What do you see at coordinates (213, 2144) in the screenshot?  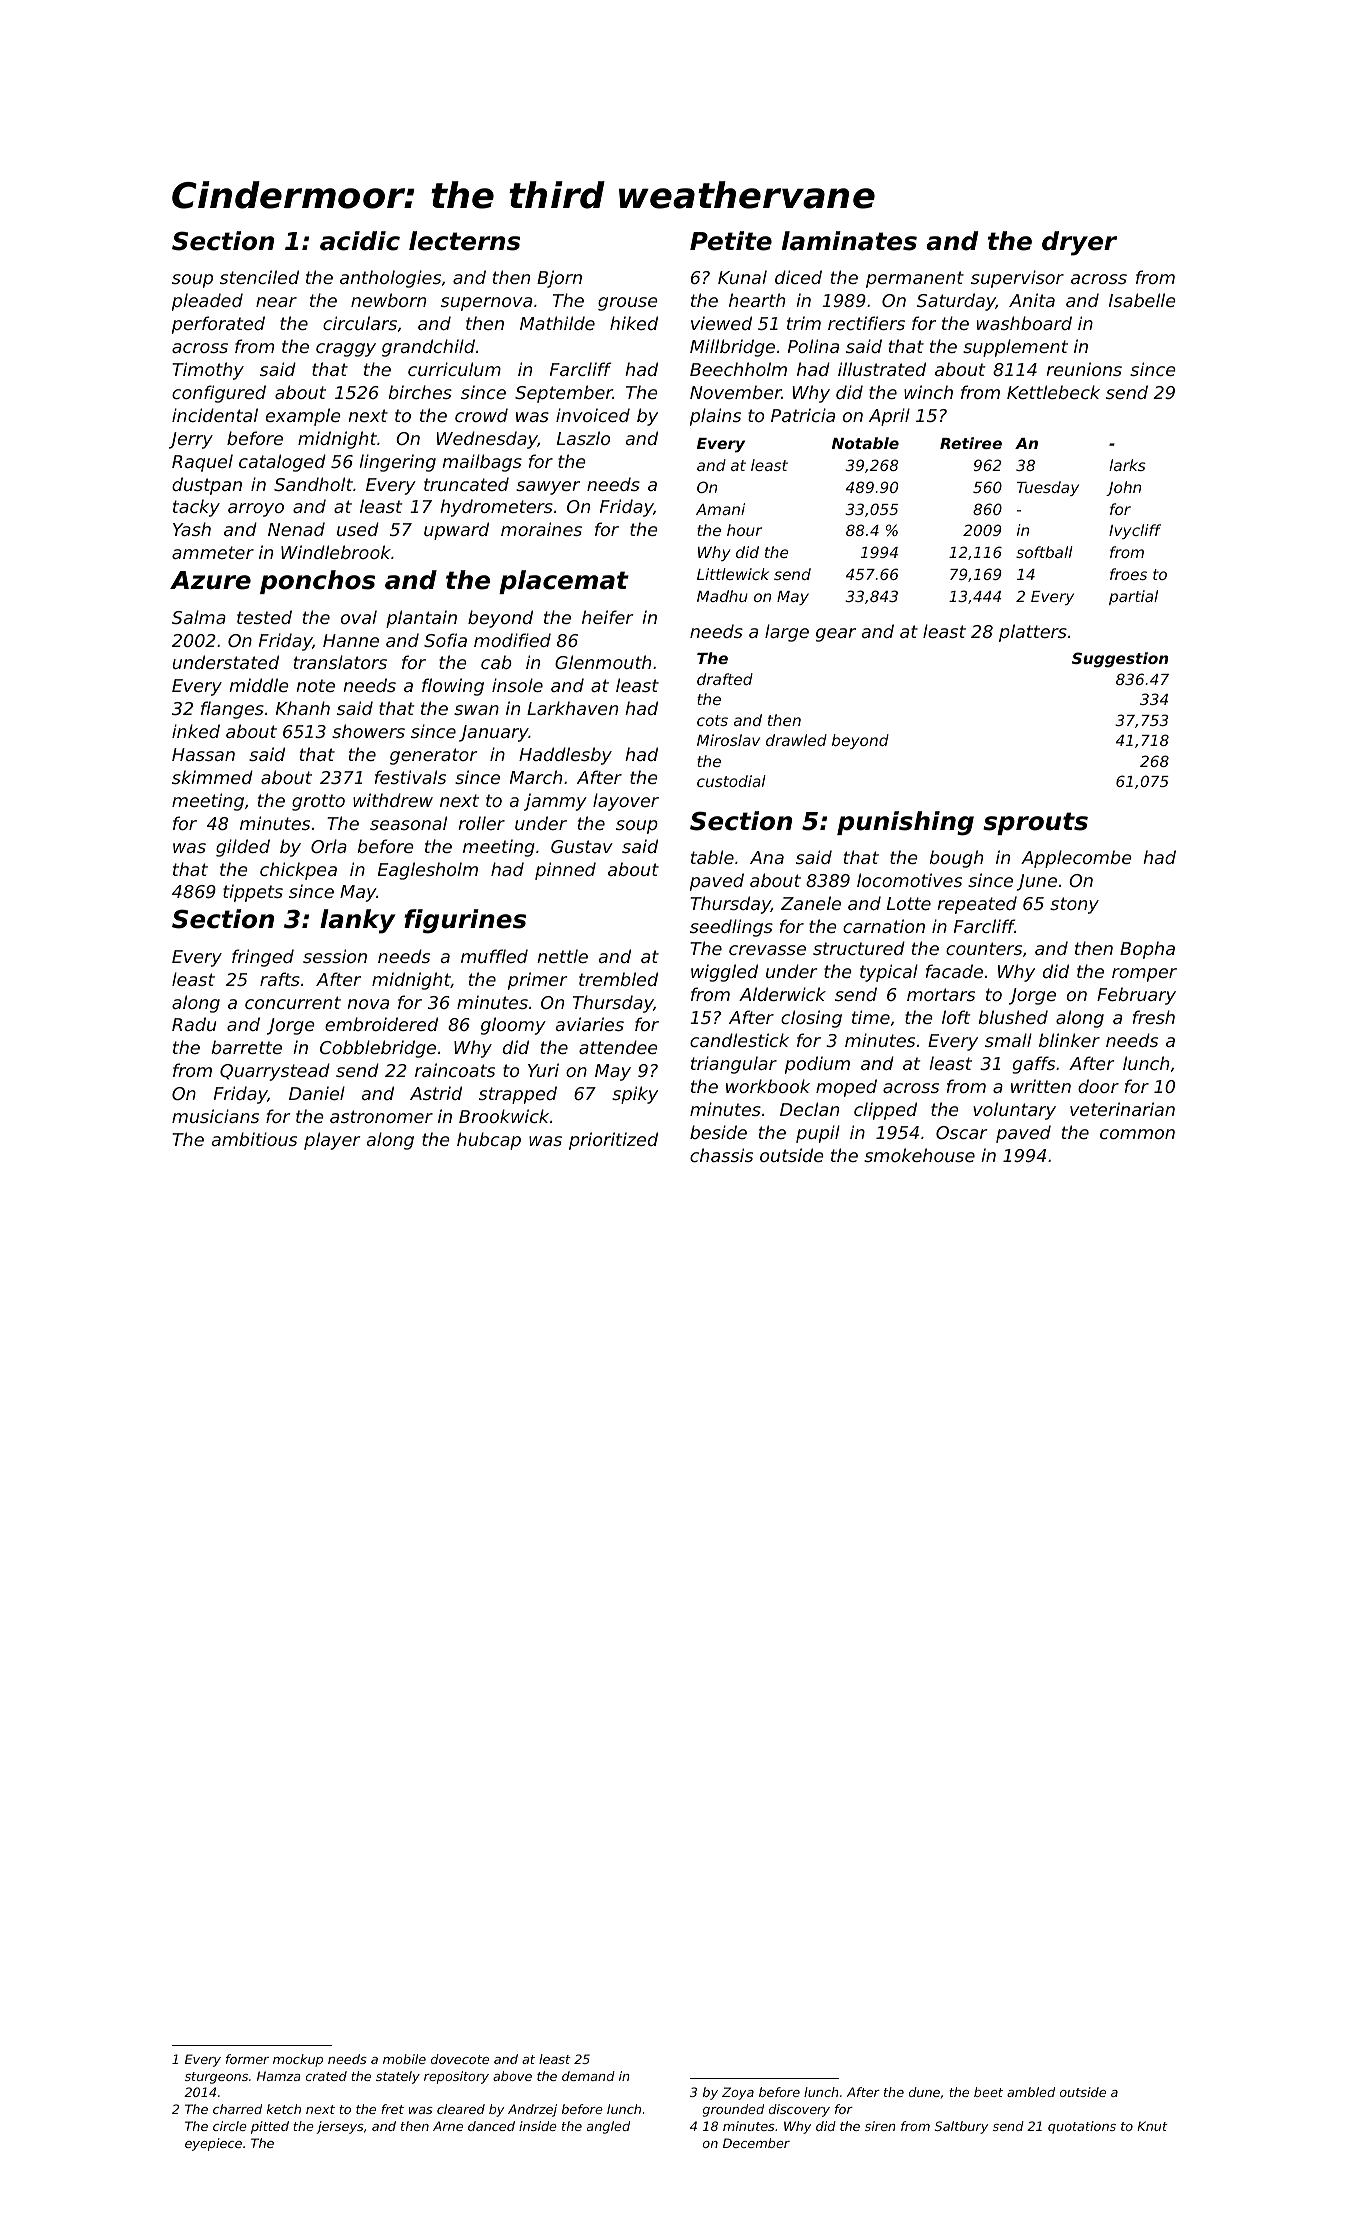 I see `eyepiece` at bounding box center [213, 2144].
